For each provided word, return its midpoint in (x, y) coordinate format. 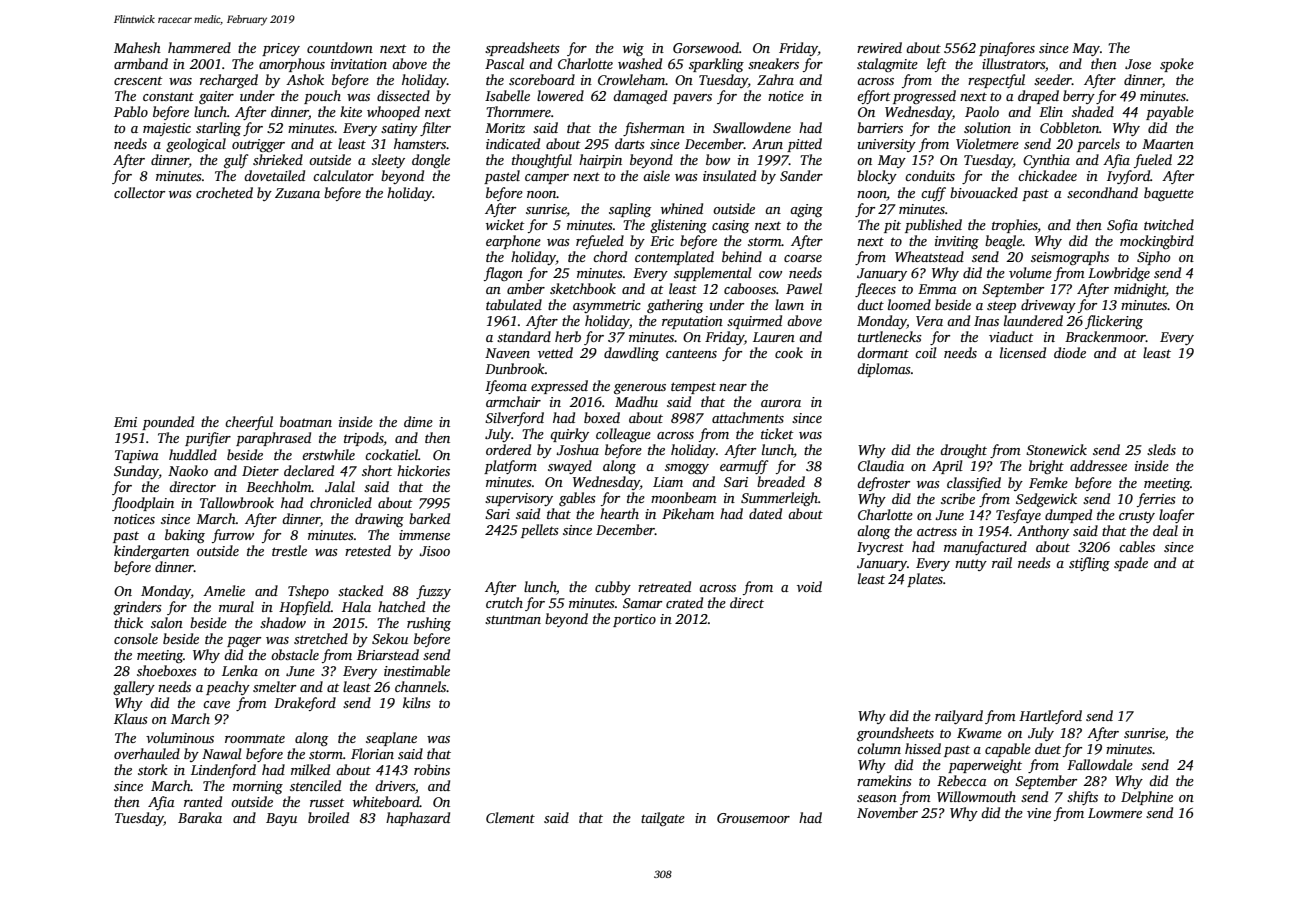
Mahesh (137, 47)
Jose (1138, 64)
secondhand (1102, 192)
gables (577, 499)
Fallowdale (1100, 764)
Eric (662, 241)
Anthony (1043, 532)
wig (633, 49)
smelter (274, 686)
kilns (417, 702)
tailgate (663, 819)
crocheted (224, 192)
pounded (168, 423)
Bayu (281, 819)
